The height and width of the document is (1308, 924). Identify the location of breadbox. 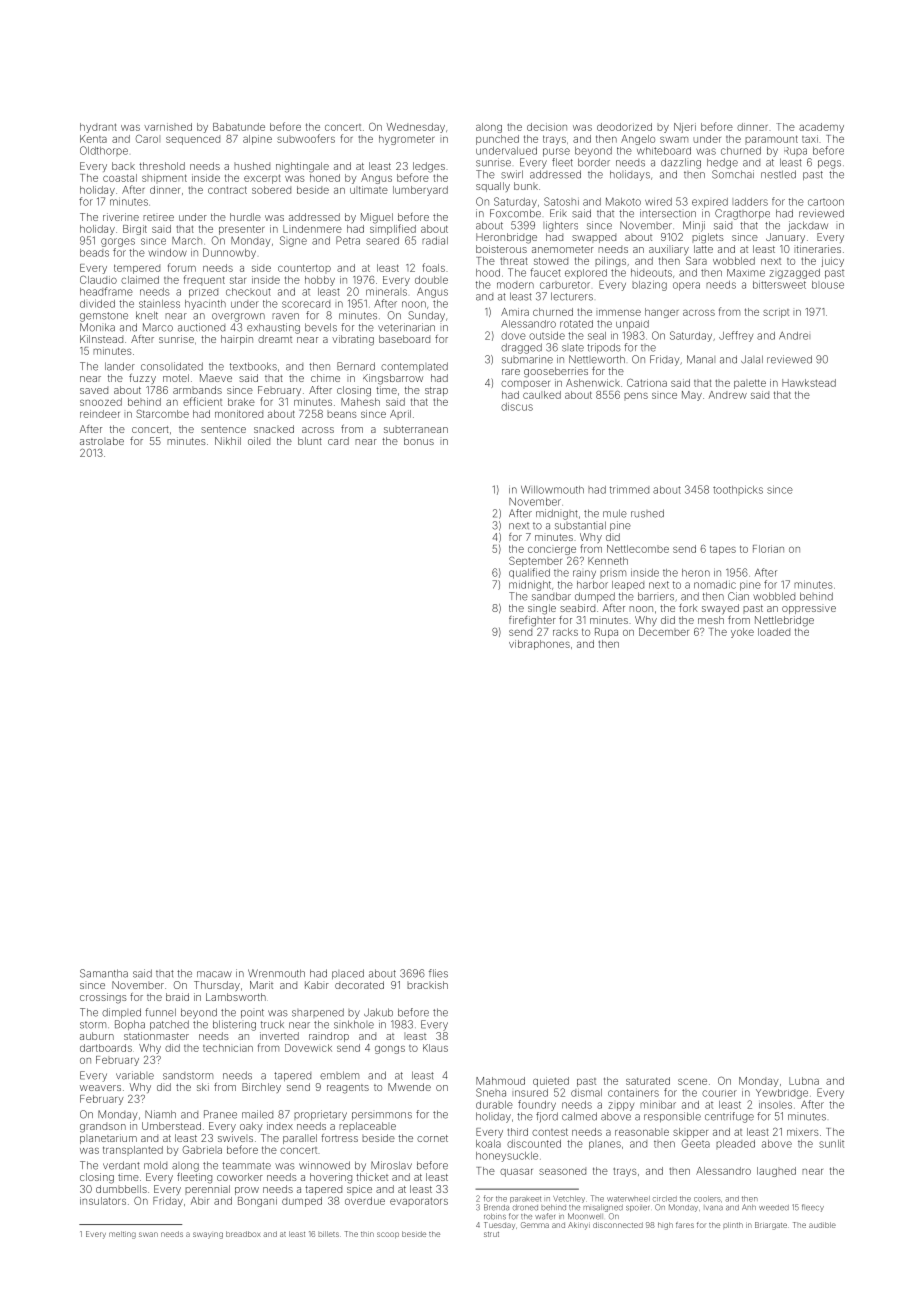
(243, 1234).
